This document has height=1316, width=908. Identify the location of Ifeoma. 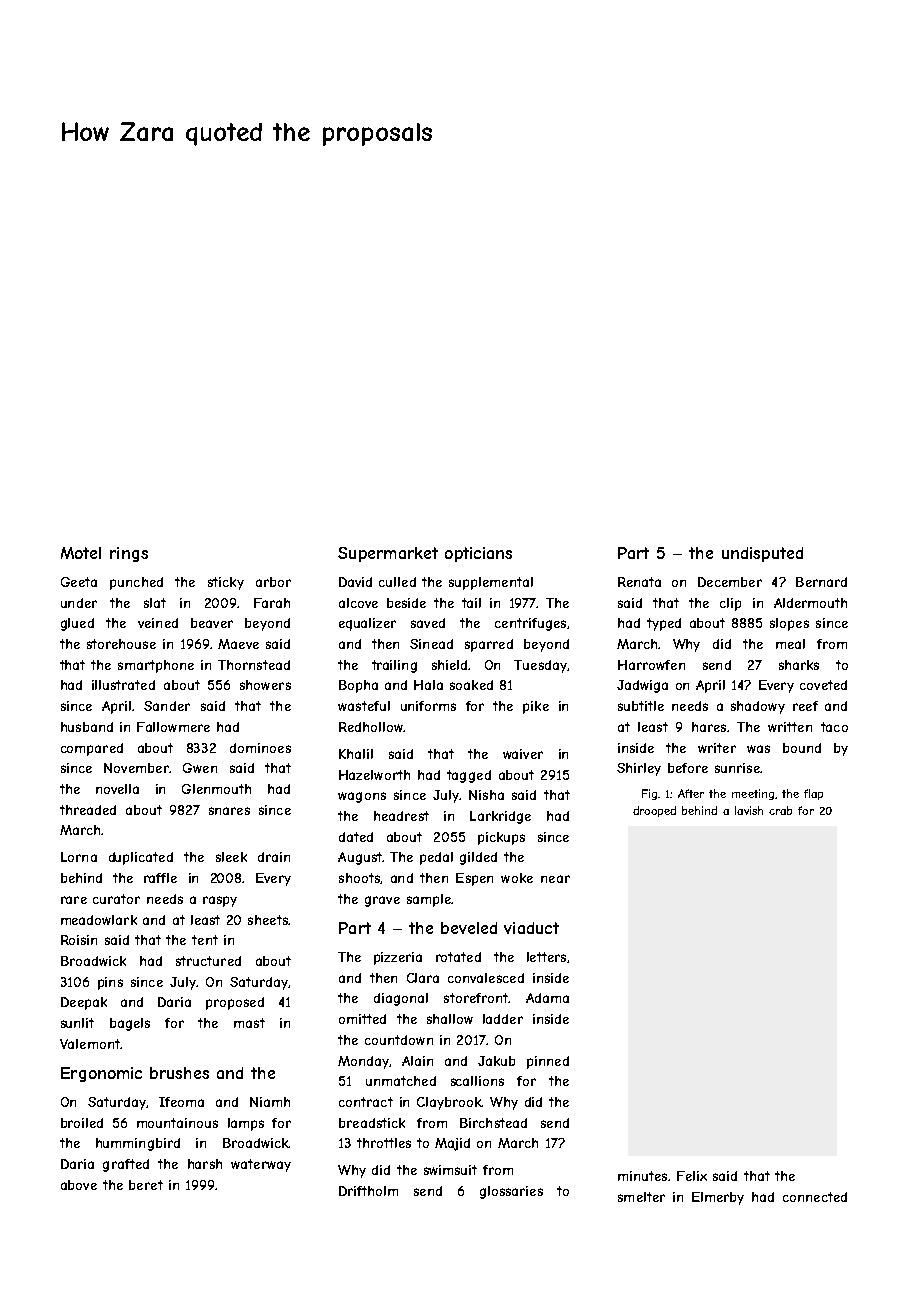
(181, 1102).
